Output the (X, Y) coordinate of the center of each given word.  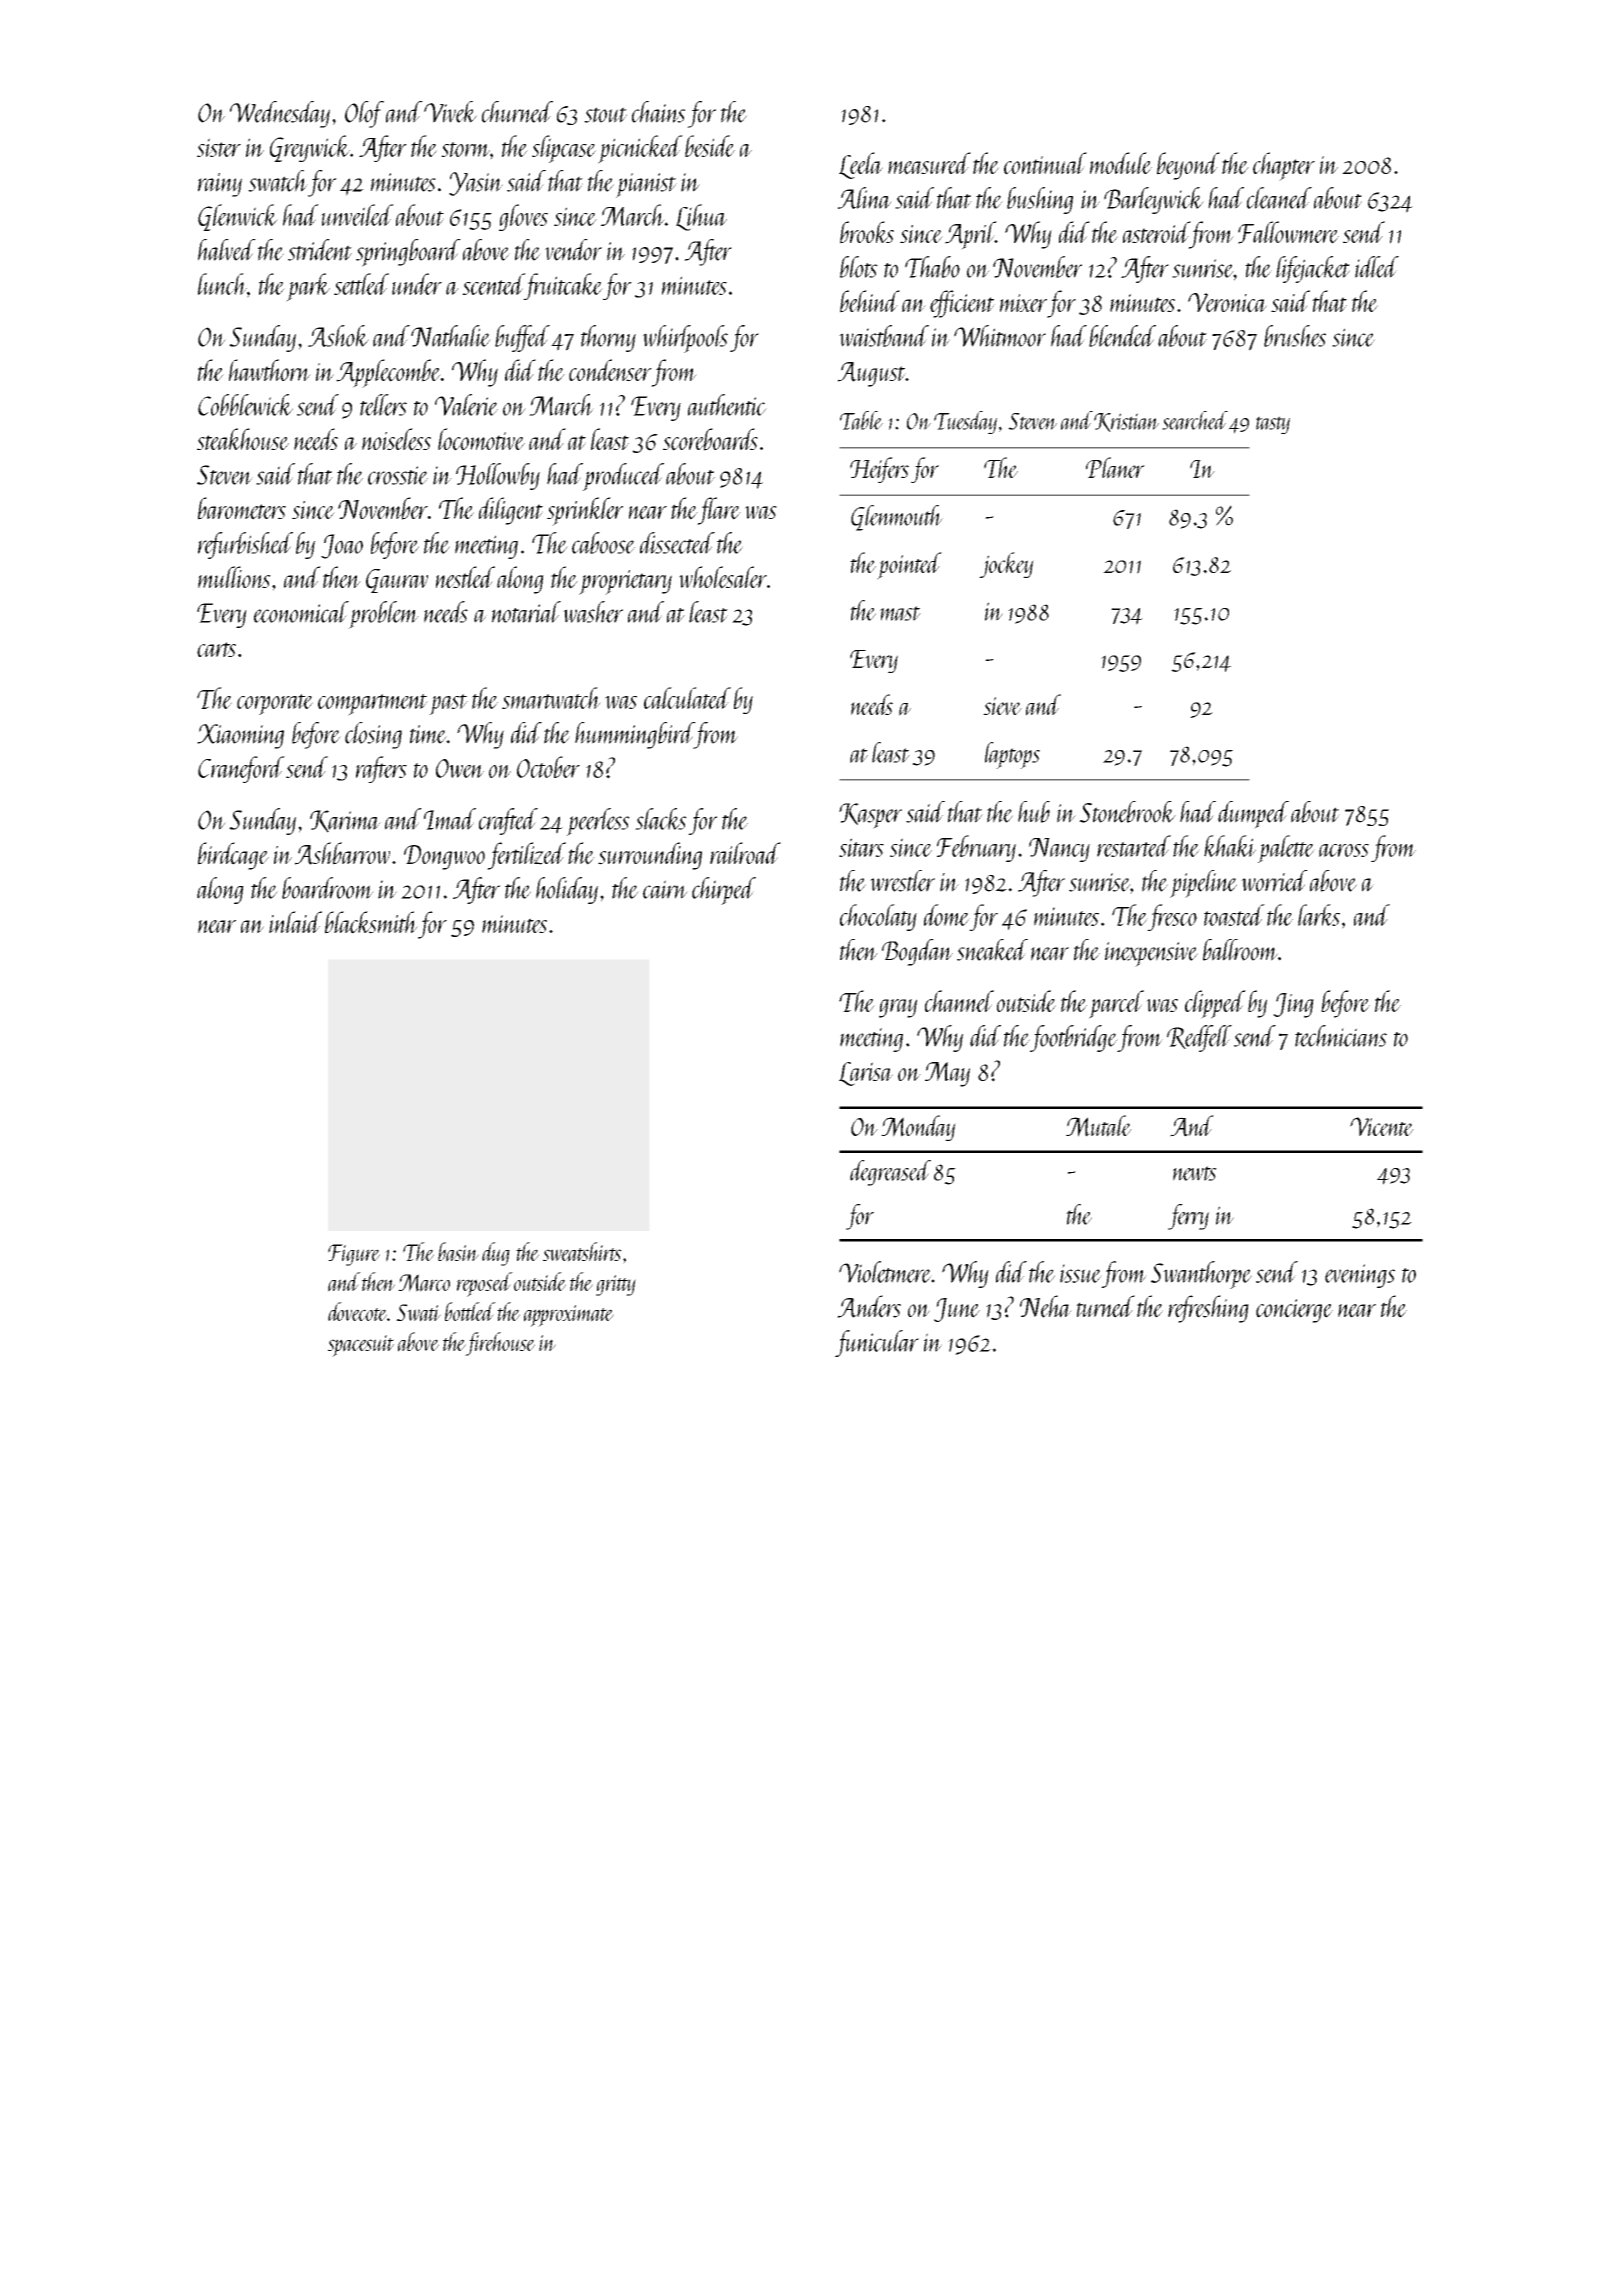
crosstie (398, 475)
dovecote (357, 1311)
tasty (1273, 425)
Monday (918, 1128)
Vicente (1382, 1126)
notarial (526, 612)
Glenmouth (897, 518)
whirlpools (685, 339)
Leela (861, 165)
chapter (1284, 166)
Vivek (450, 112)
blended (1122, 336)
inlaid (295, 922)
